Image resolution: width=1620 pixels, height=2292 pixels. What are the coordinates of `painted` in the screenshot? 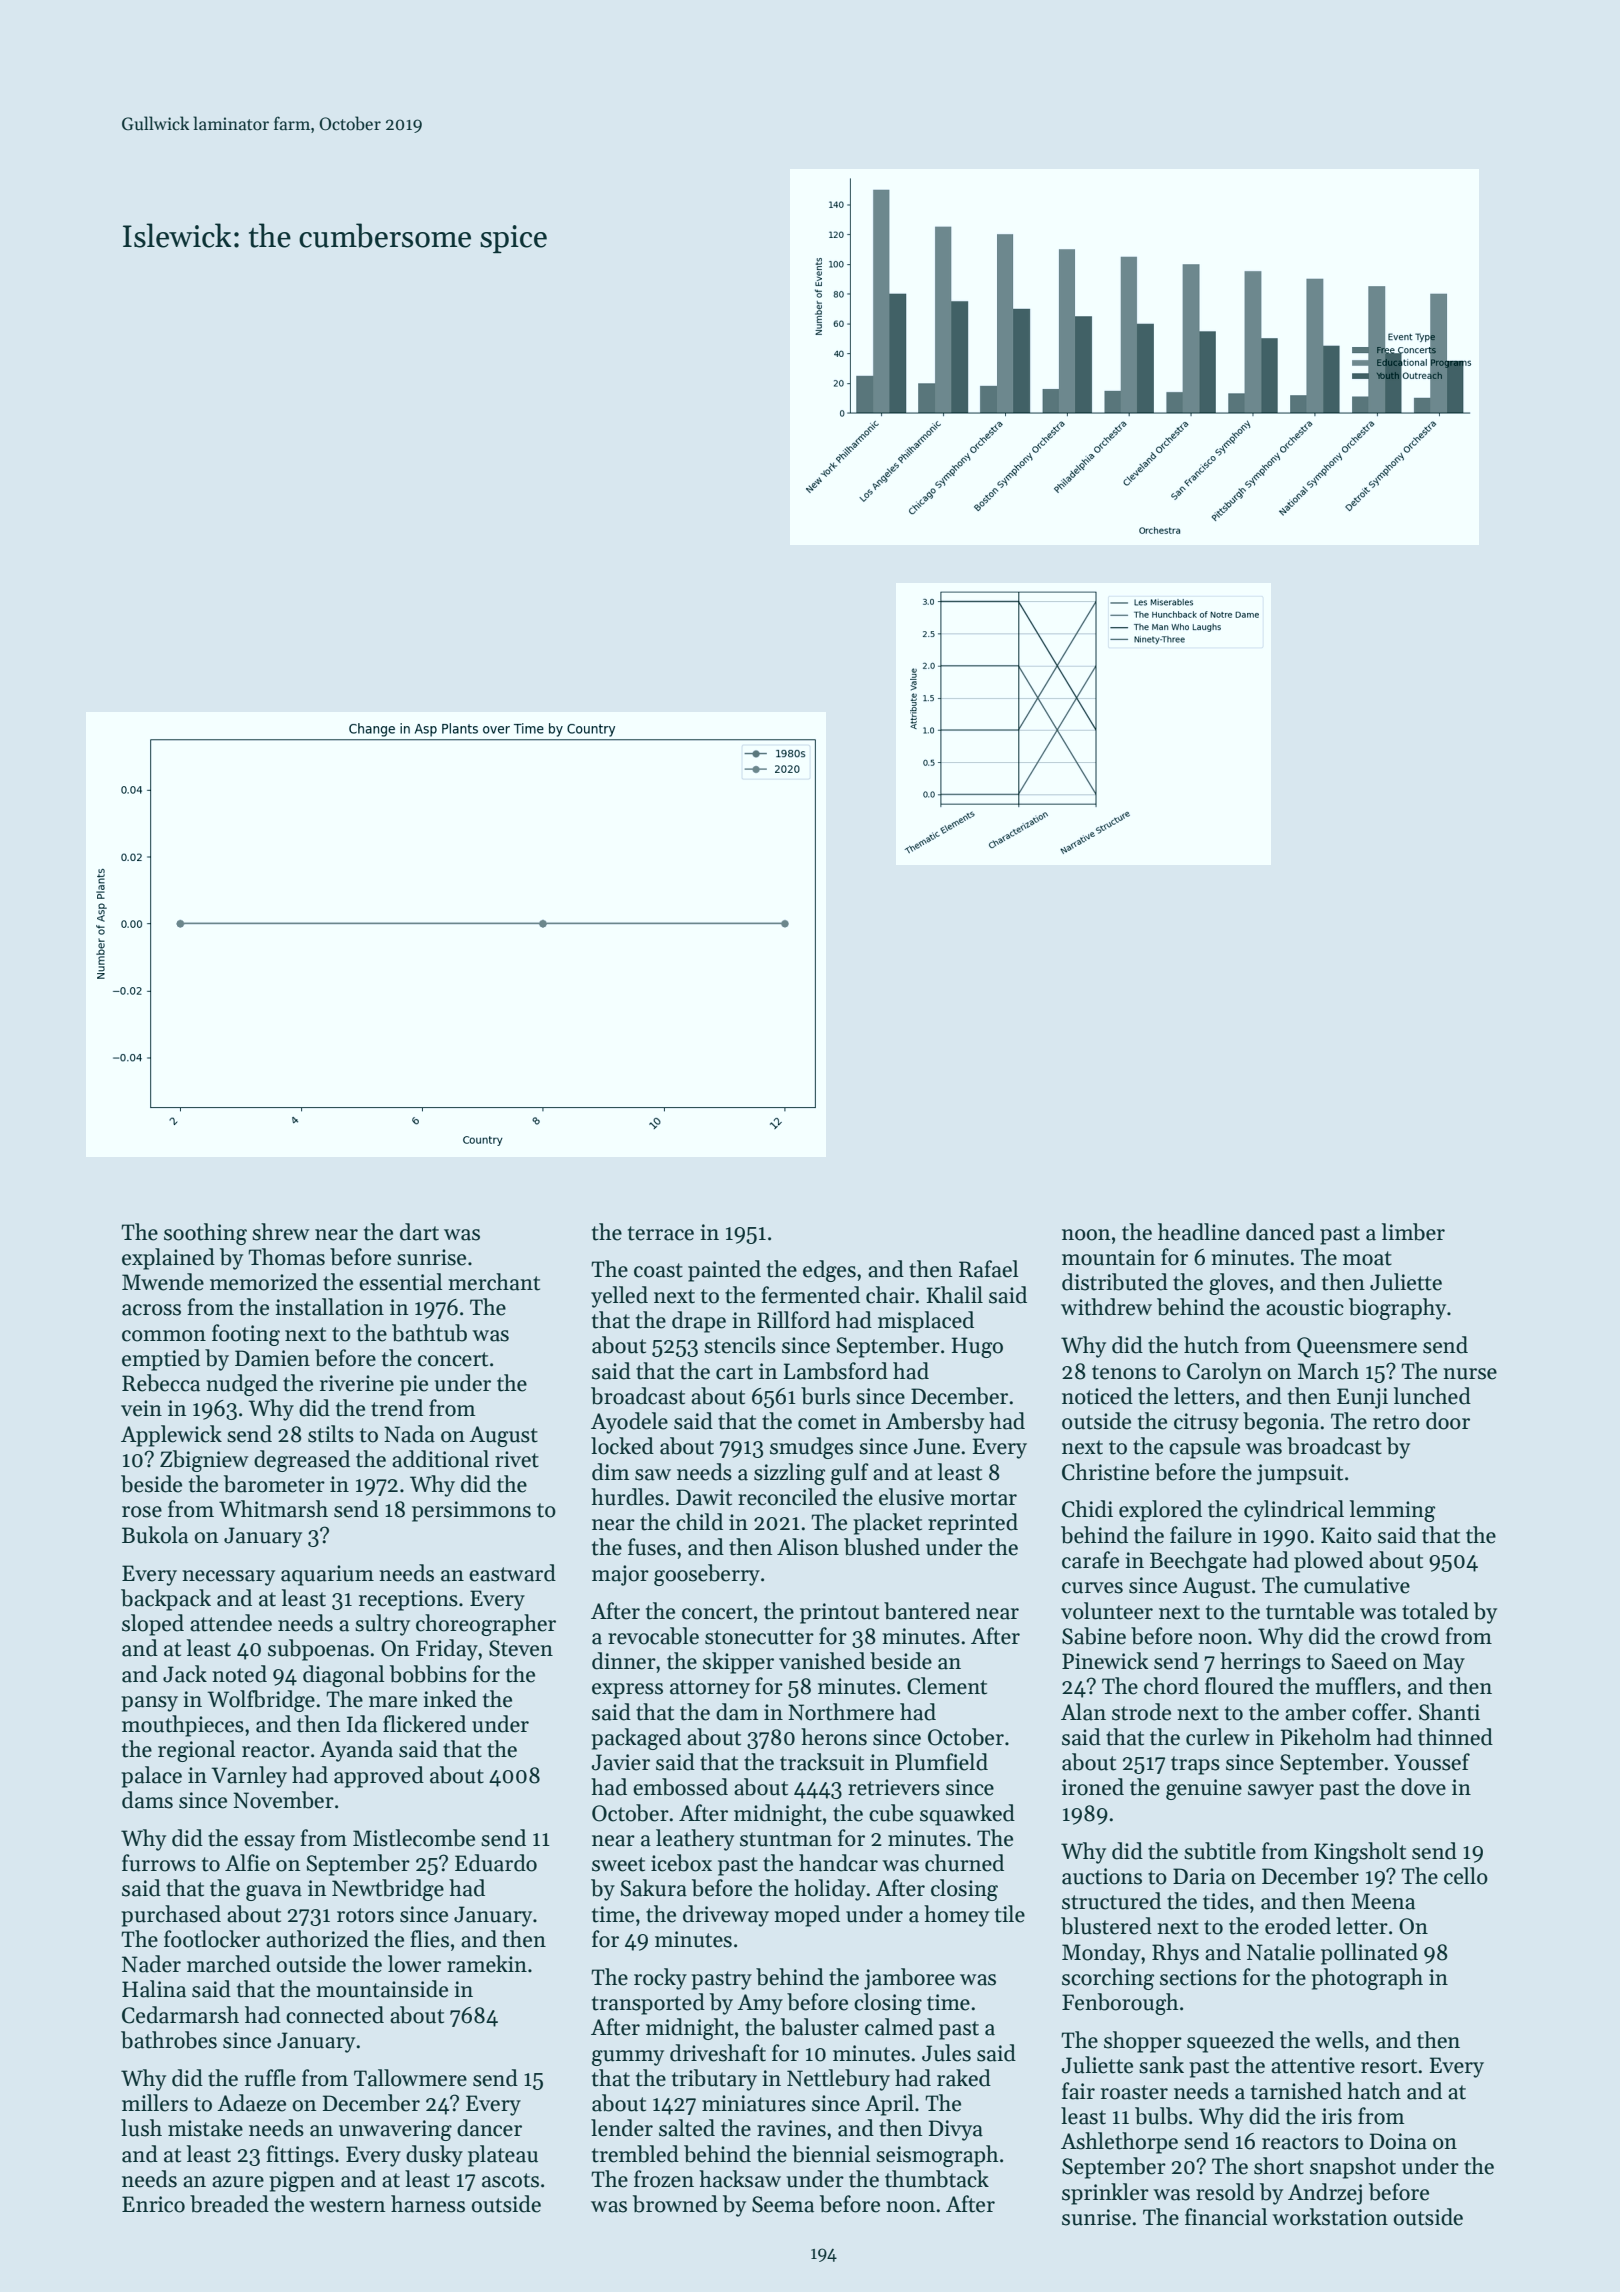 It's located at (724, 1271).
